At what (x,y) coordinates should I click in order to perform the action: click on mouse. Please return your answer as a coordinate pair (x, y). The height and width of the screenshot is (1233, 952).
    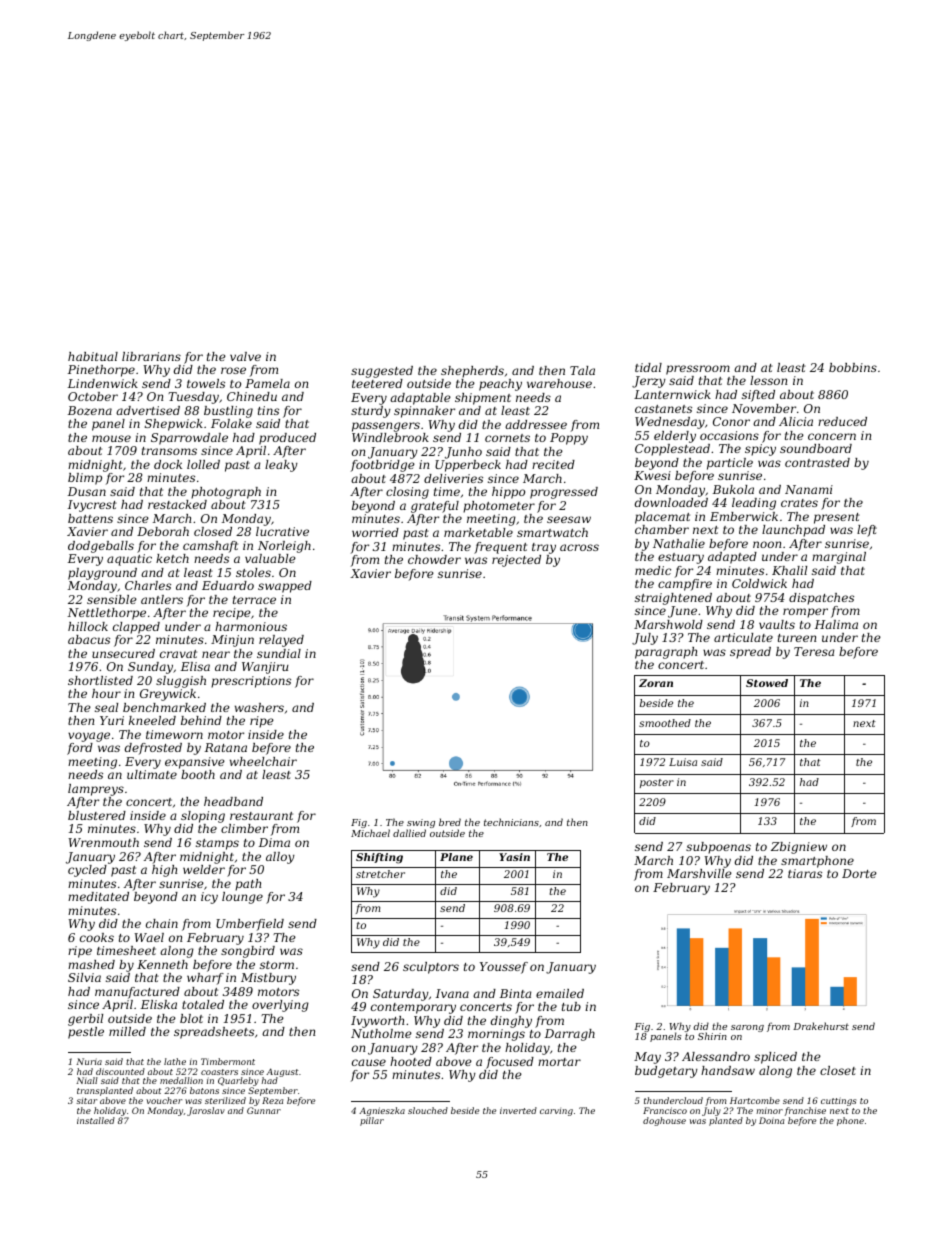
    Looking at the image, I should click on (111, 438).
